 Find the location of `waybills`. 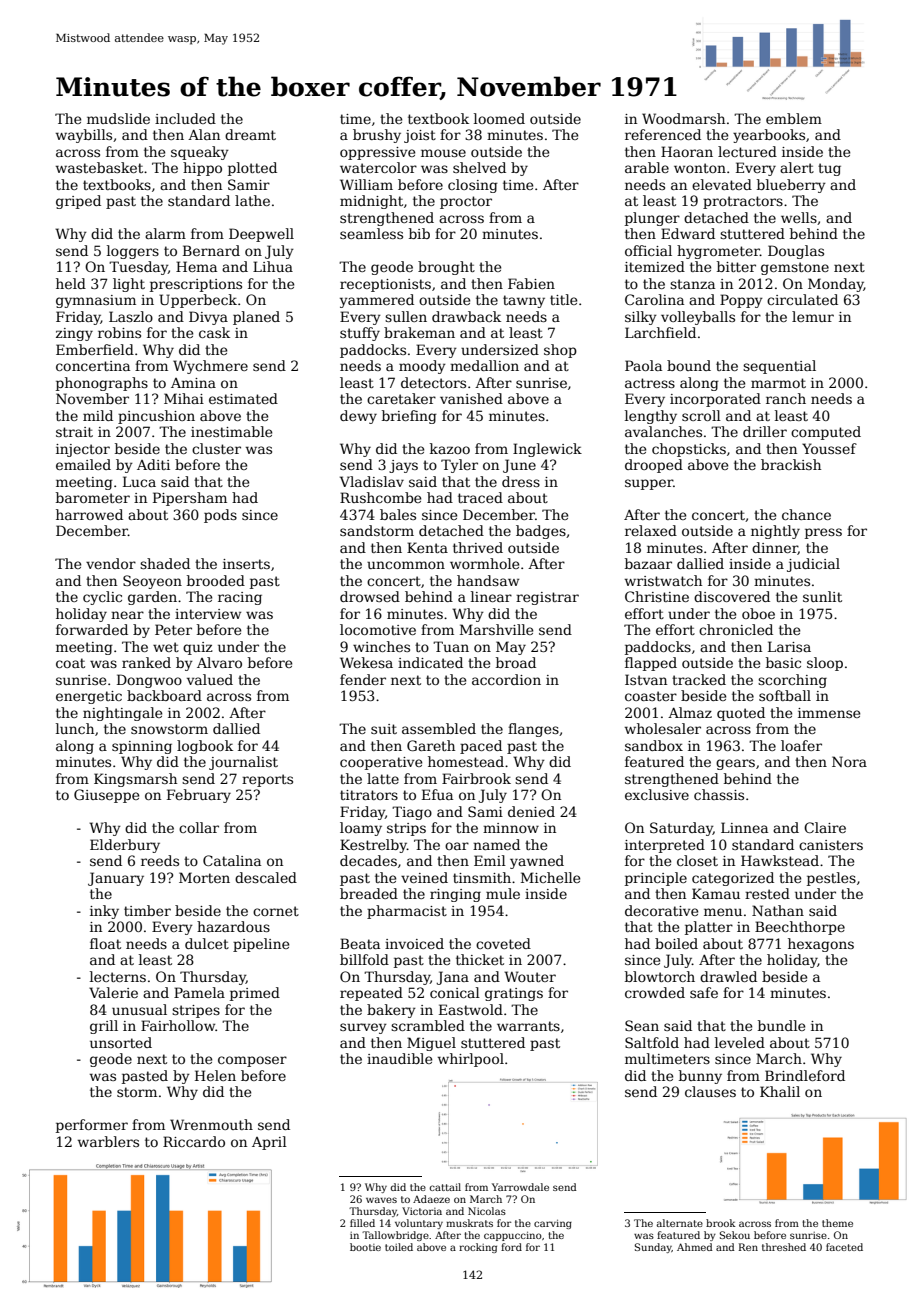

waybills is located at coordinates (84, 136).
